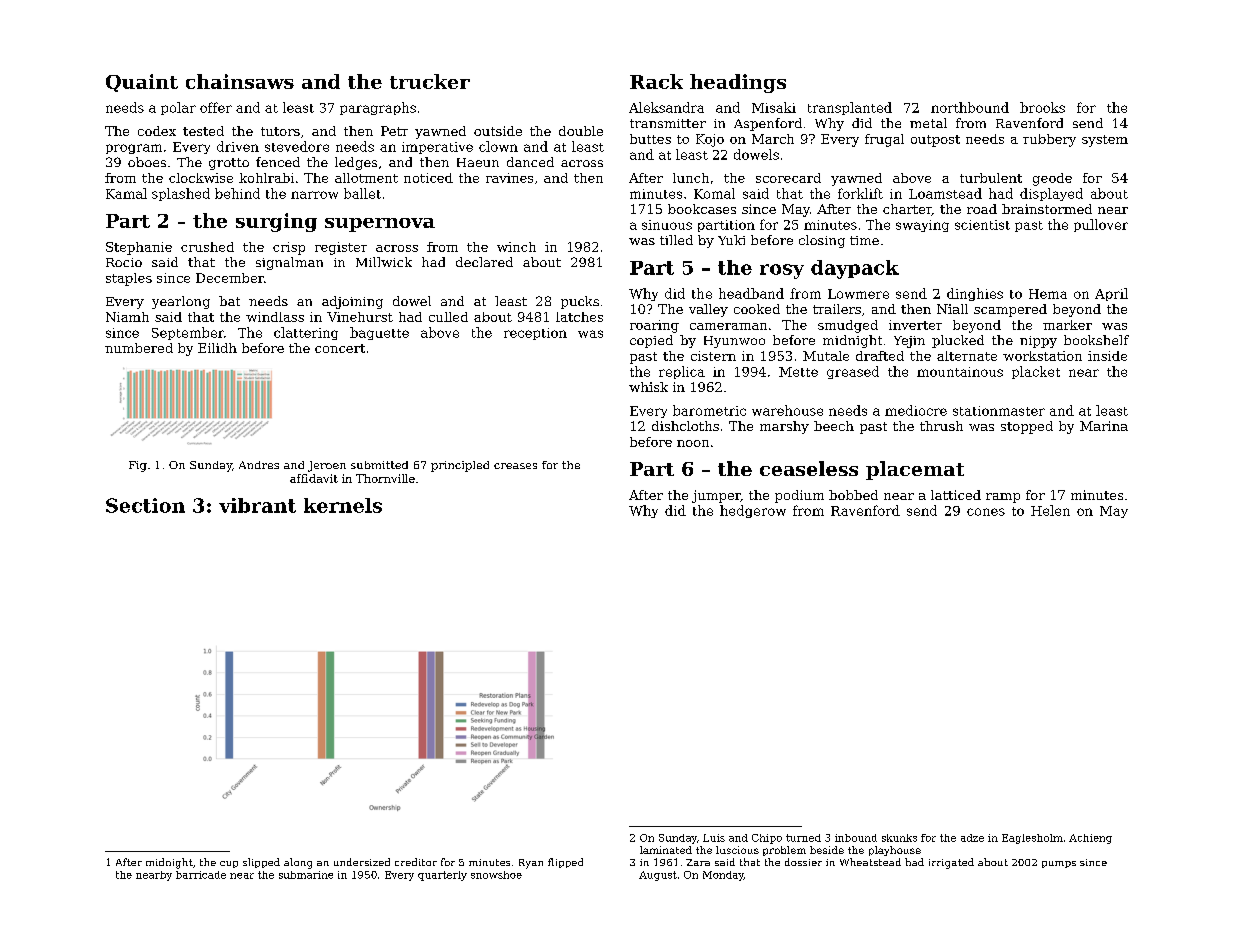 The height and width of the screenshot is (952, 1233). What do you see at coordinates (668, 123) in the screenshot?
I see `transmitter` at bounding box center [668, 123].
